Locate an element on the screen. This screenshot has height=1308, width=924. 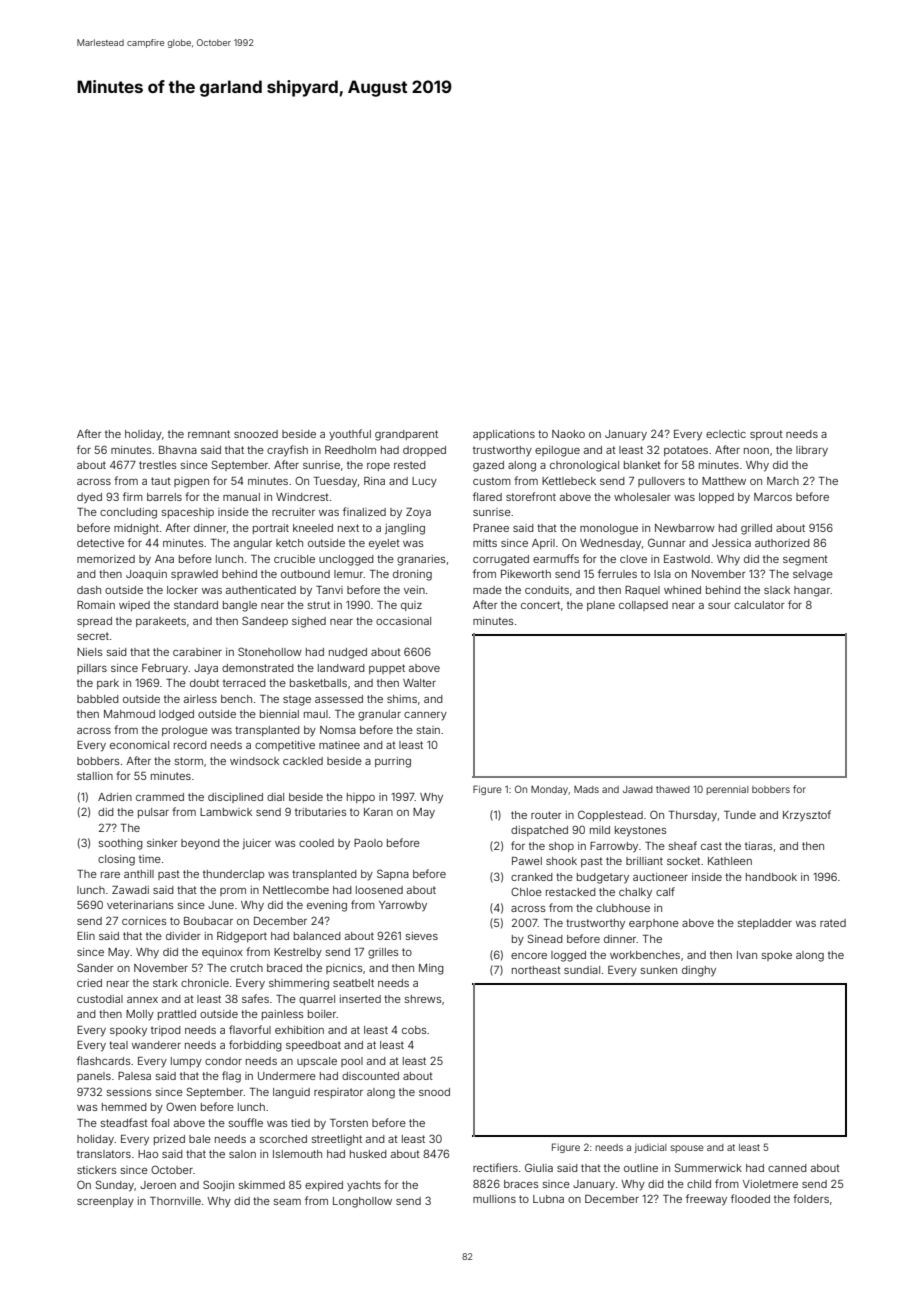
Krzysztof is located at coordinates (807, 816).
